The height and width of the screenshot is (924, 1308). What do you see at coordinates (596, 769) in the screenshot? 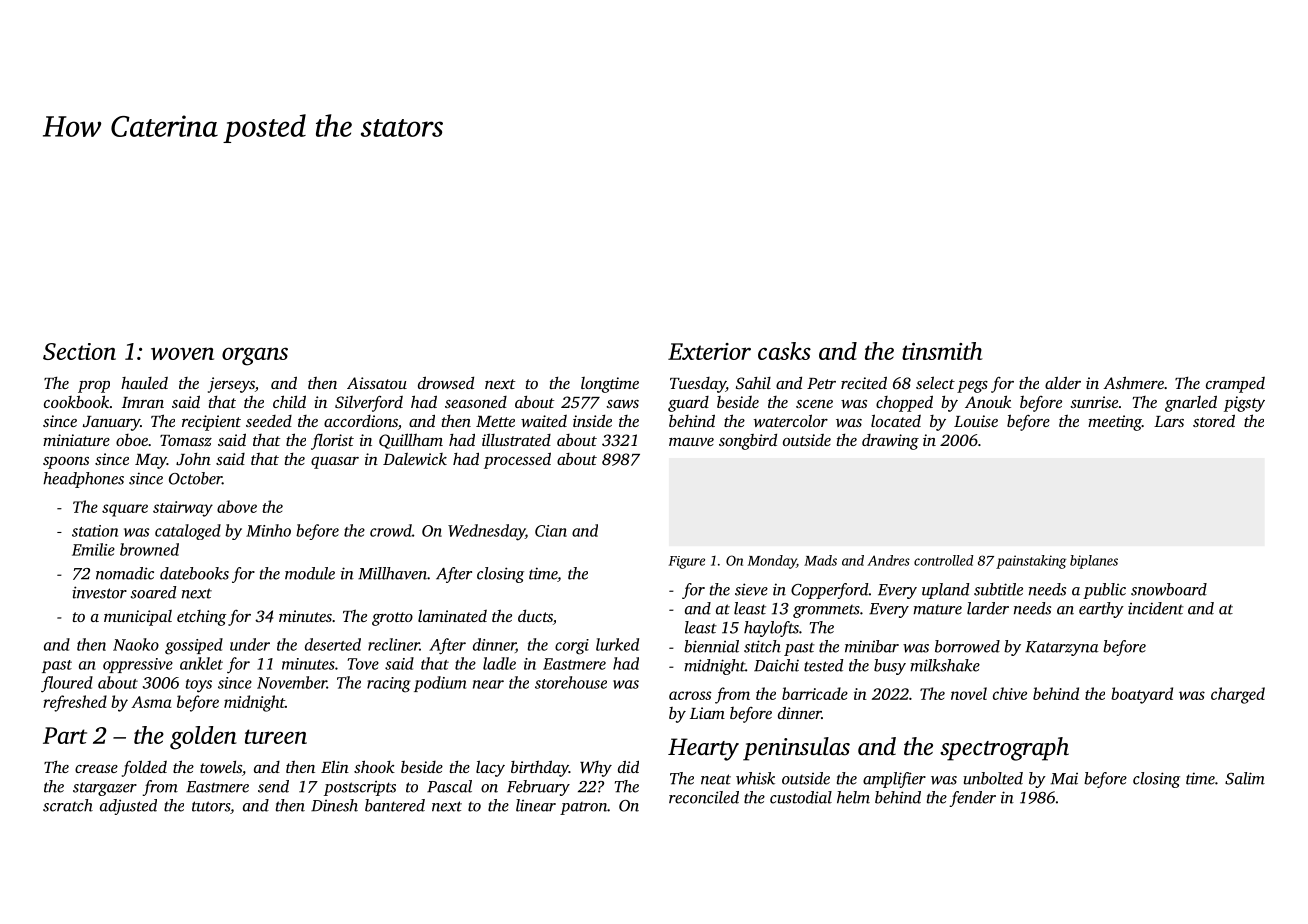
I see `Why` at bounding box center [596, 769].
